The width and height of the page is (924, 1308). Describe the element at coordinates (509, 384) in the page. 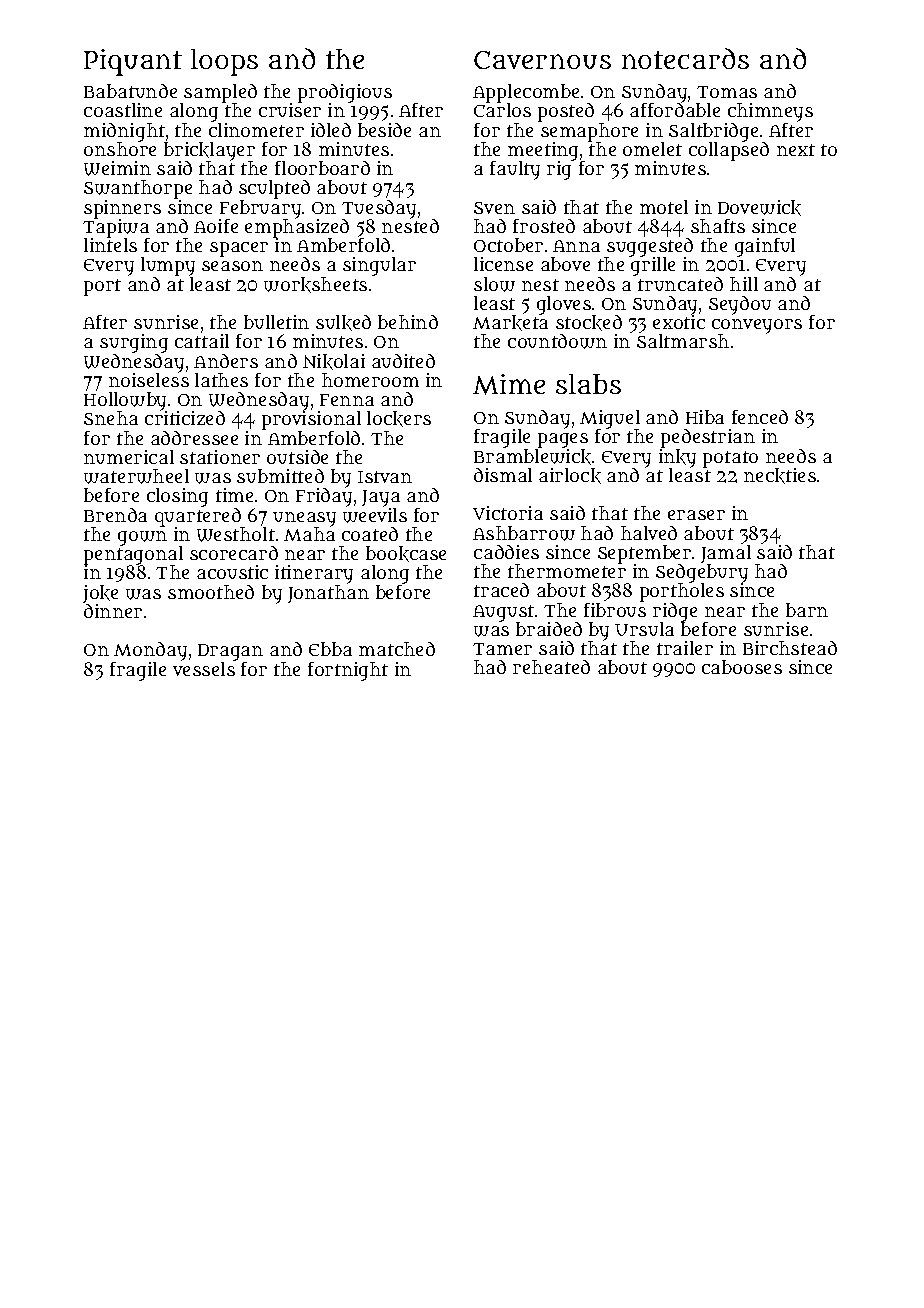

I see `Mime` at that location.
